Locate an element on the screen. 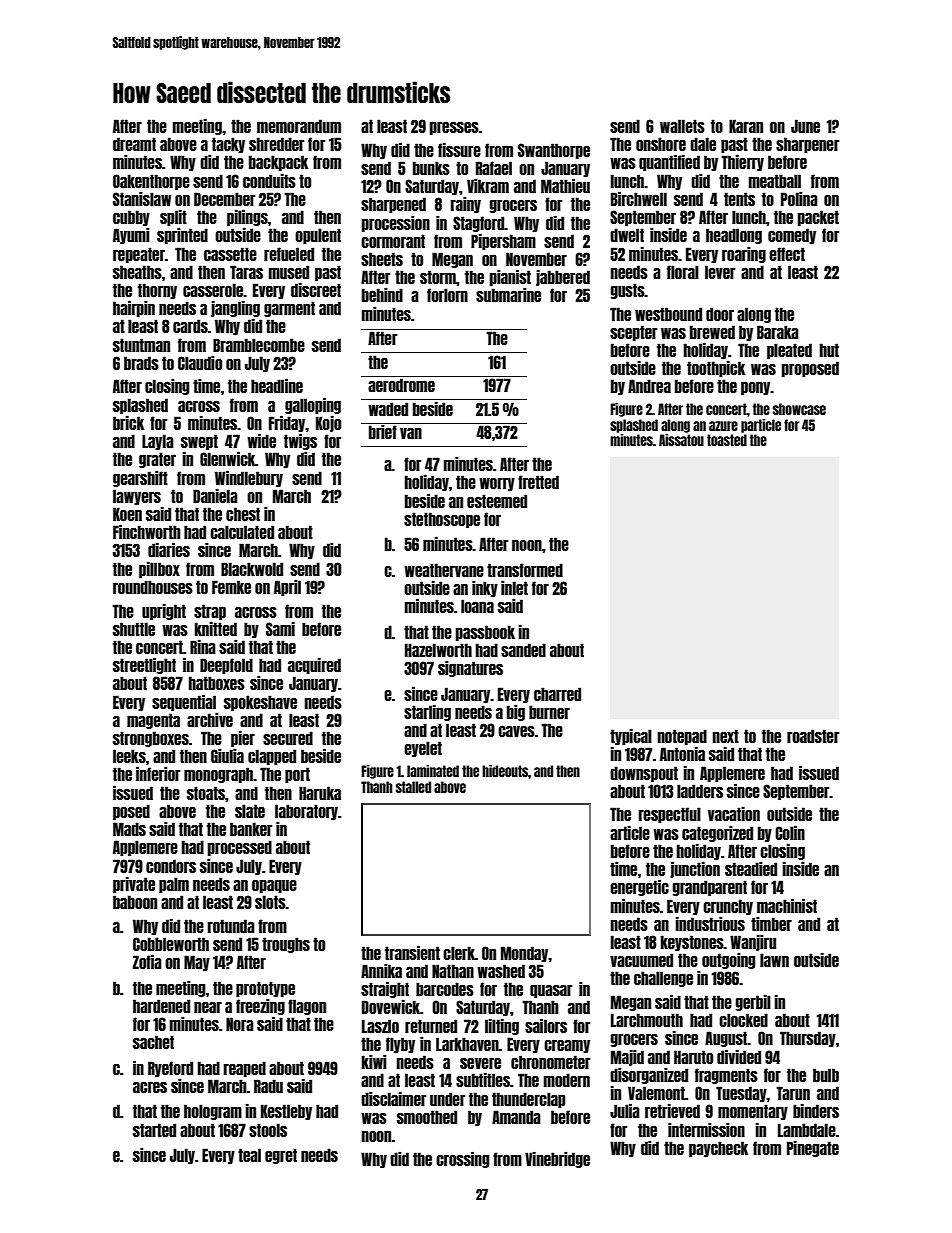  clerk is located at coordinates (459, 953).
